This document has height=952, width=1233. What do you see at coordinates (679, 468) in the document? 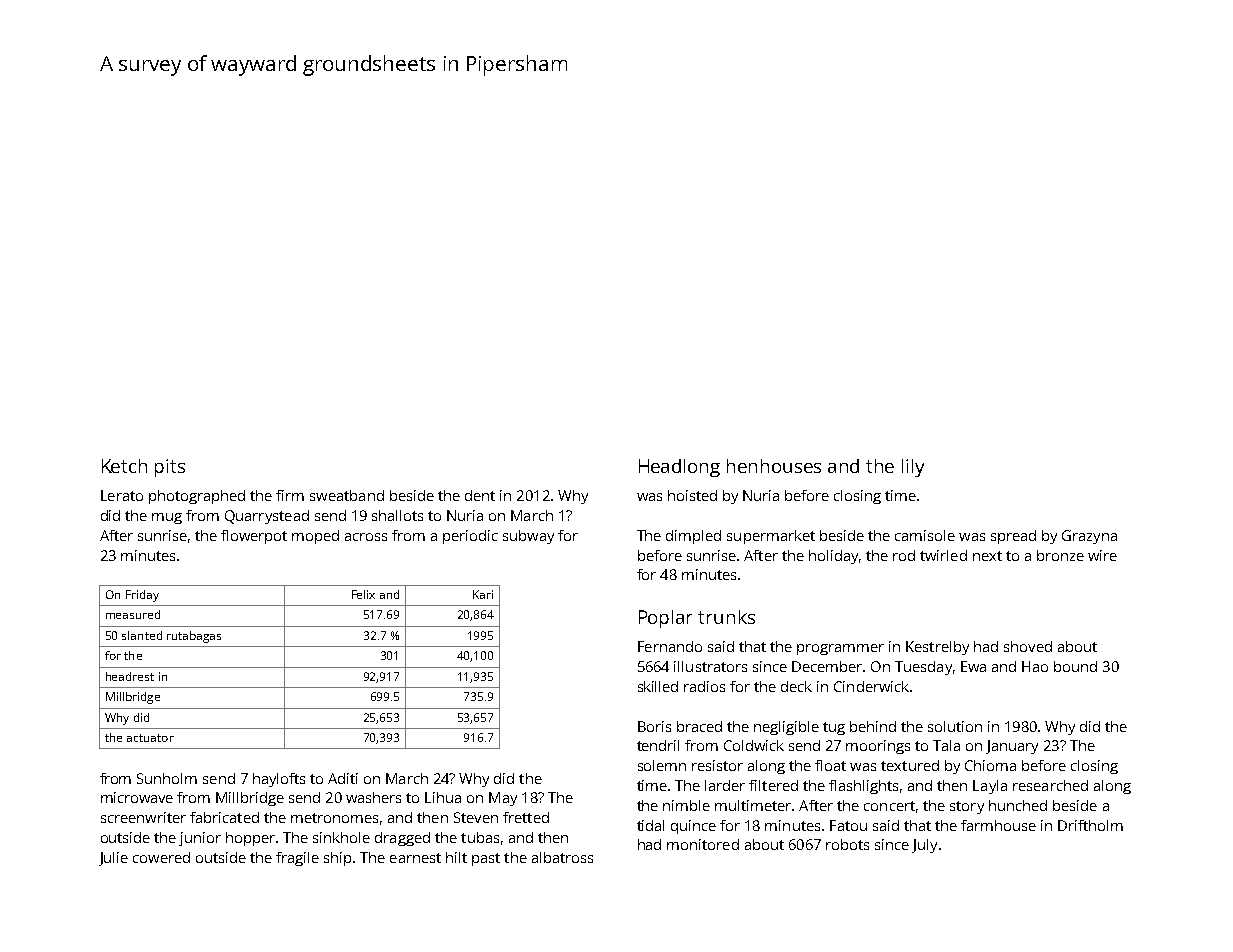
I see `Headlong` at bounding box center [679, 468].
